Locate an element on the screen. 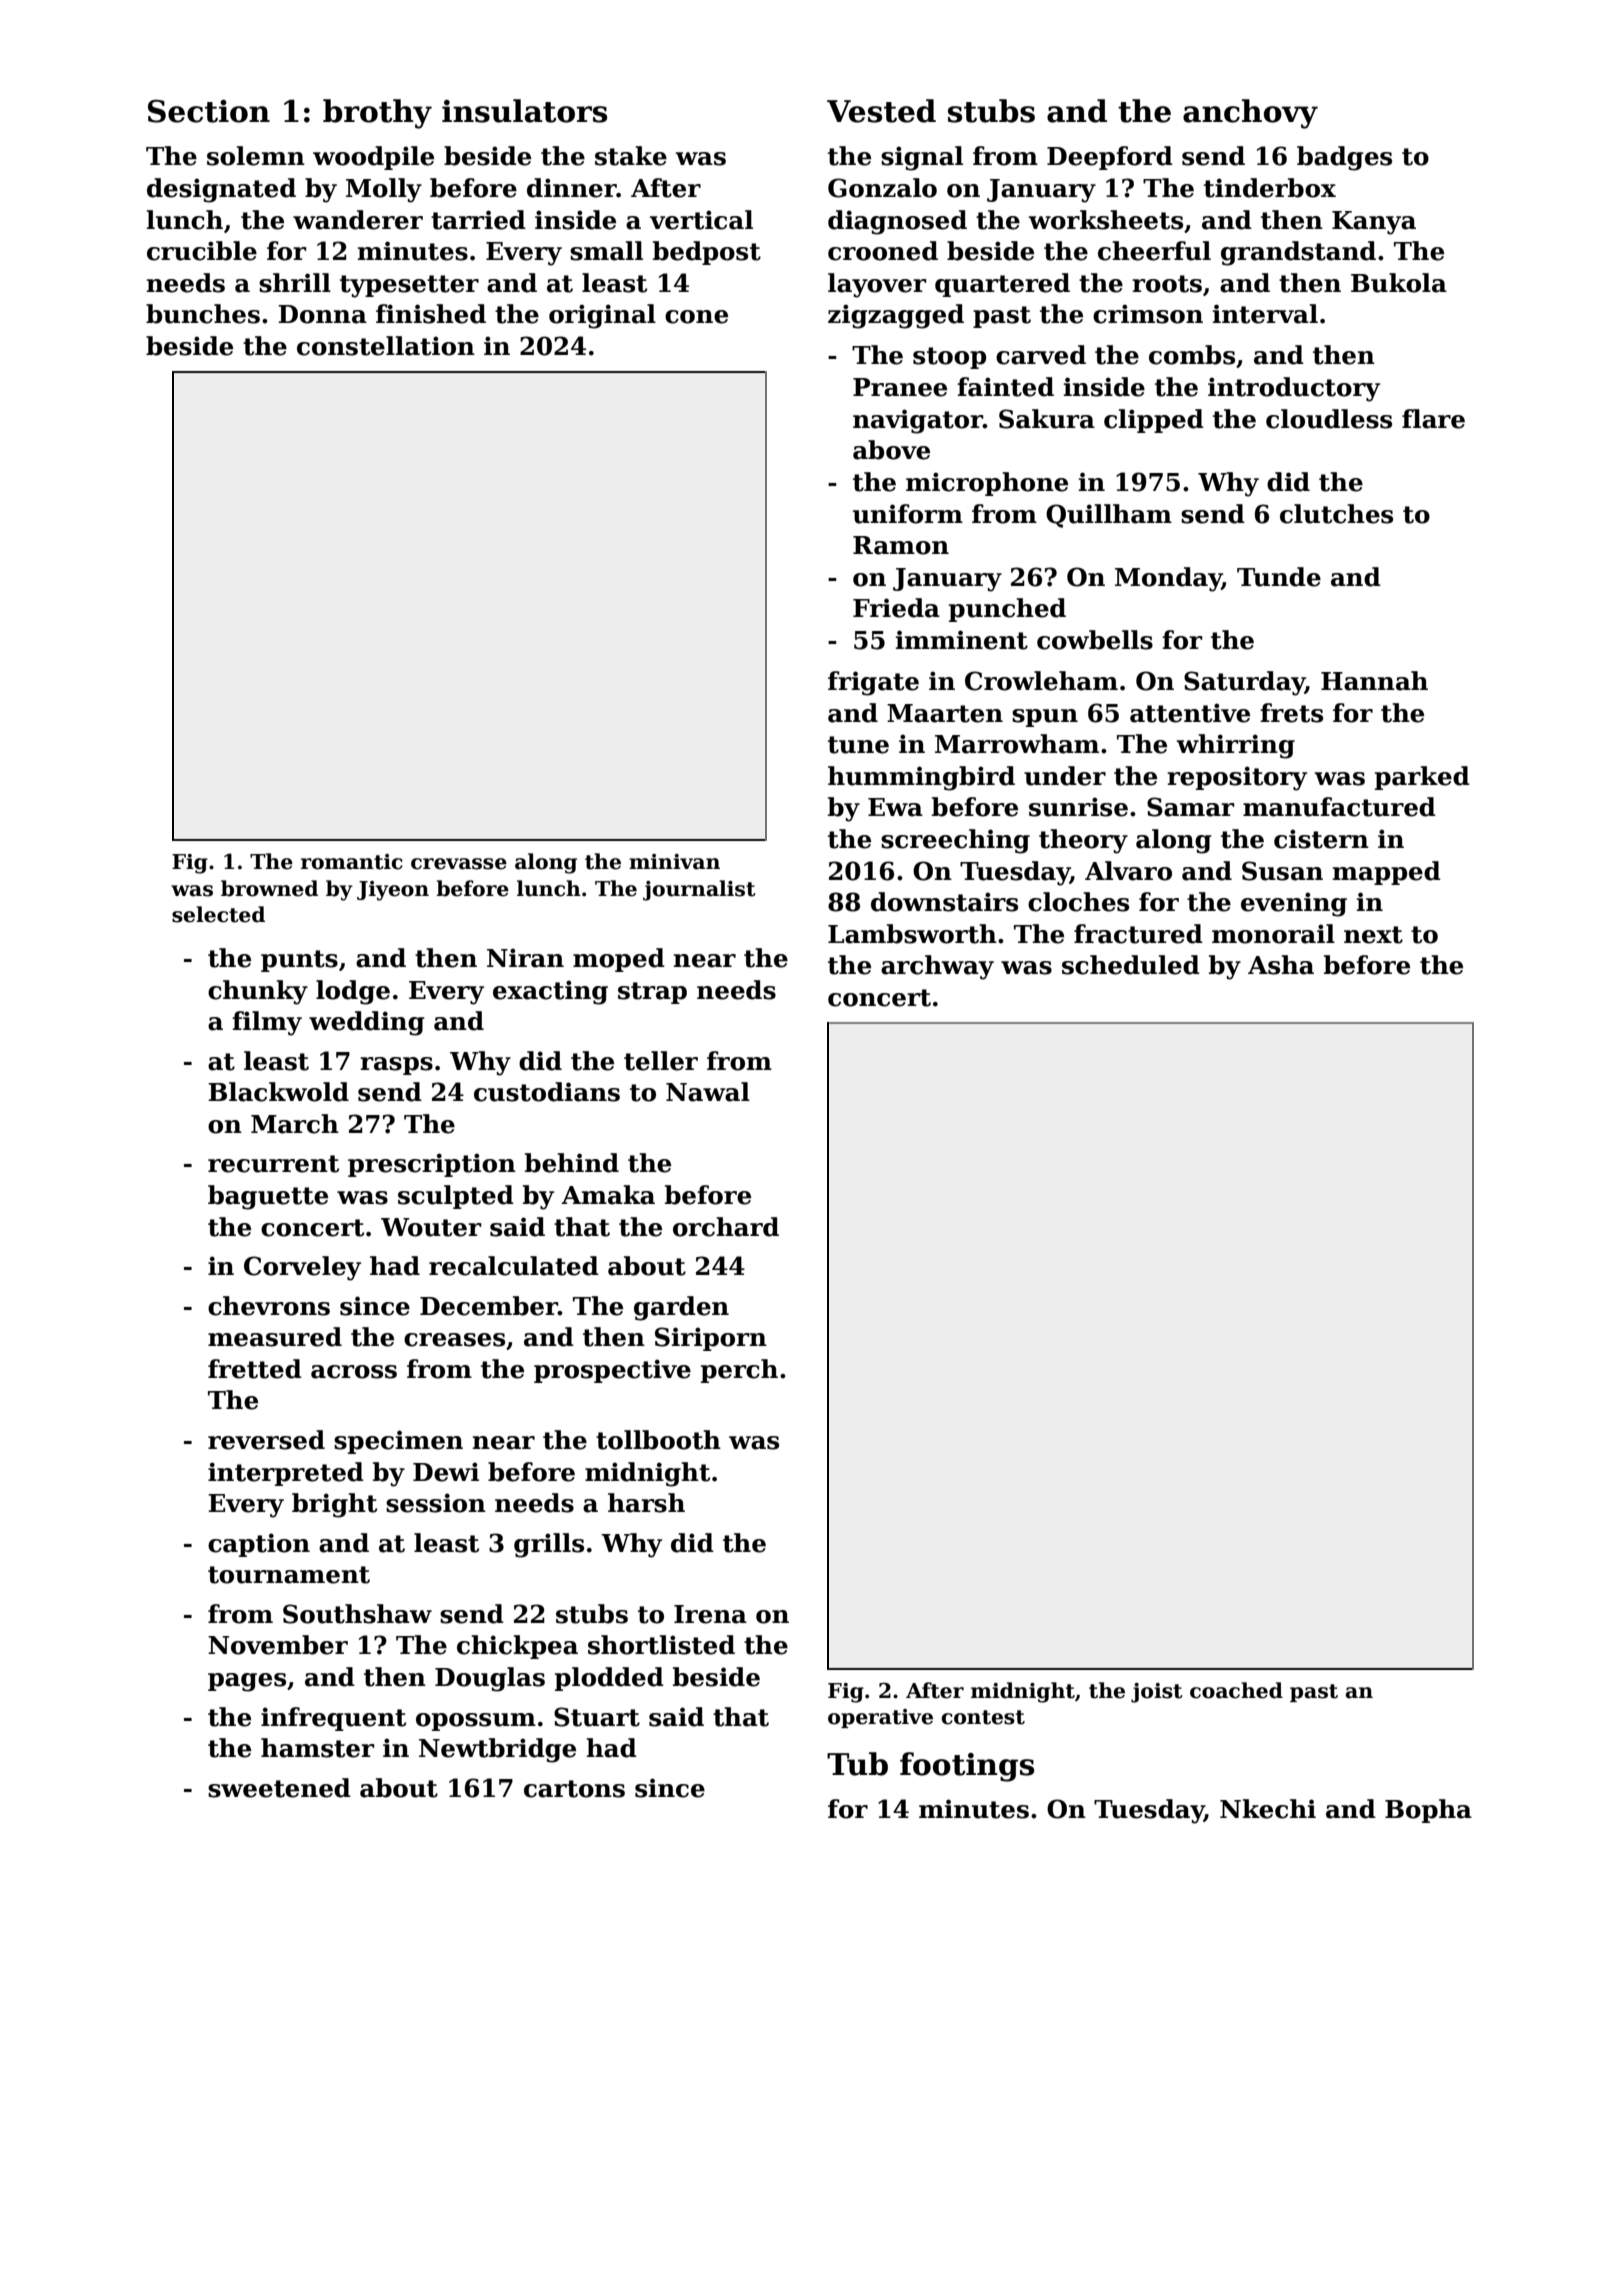  joist is located at coordinates (1157, 1693).
